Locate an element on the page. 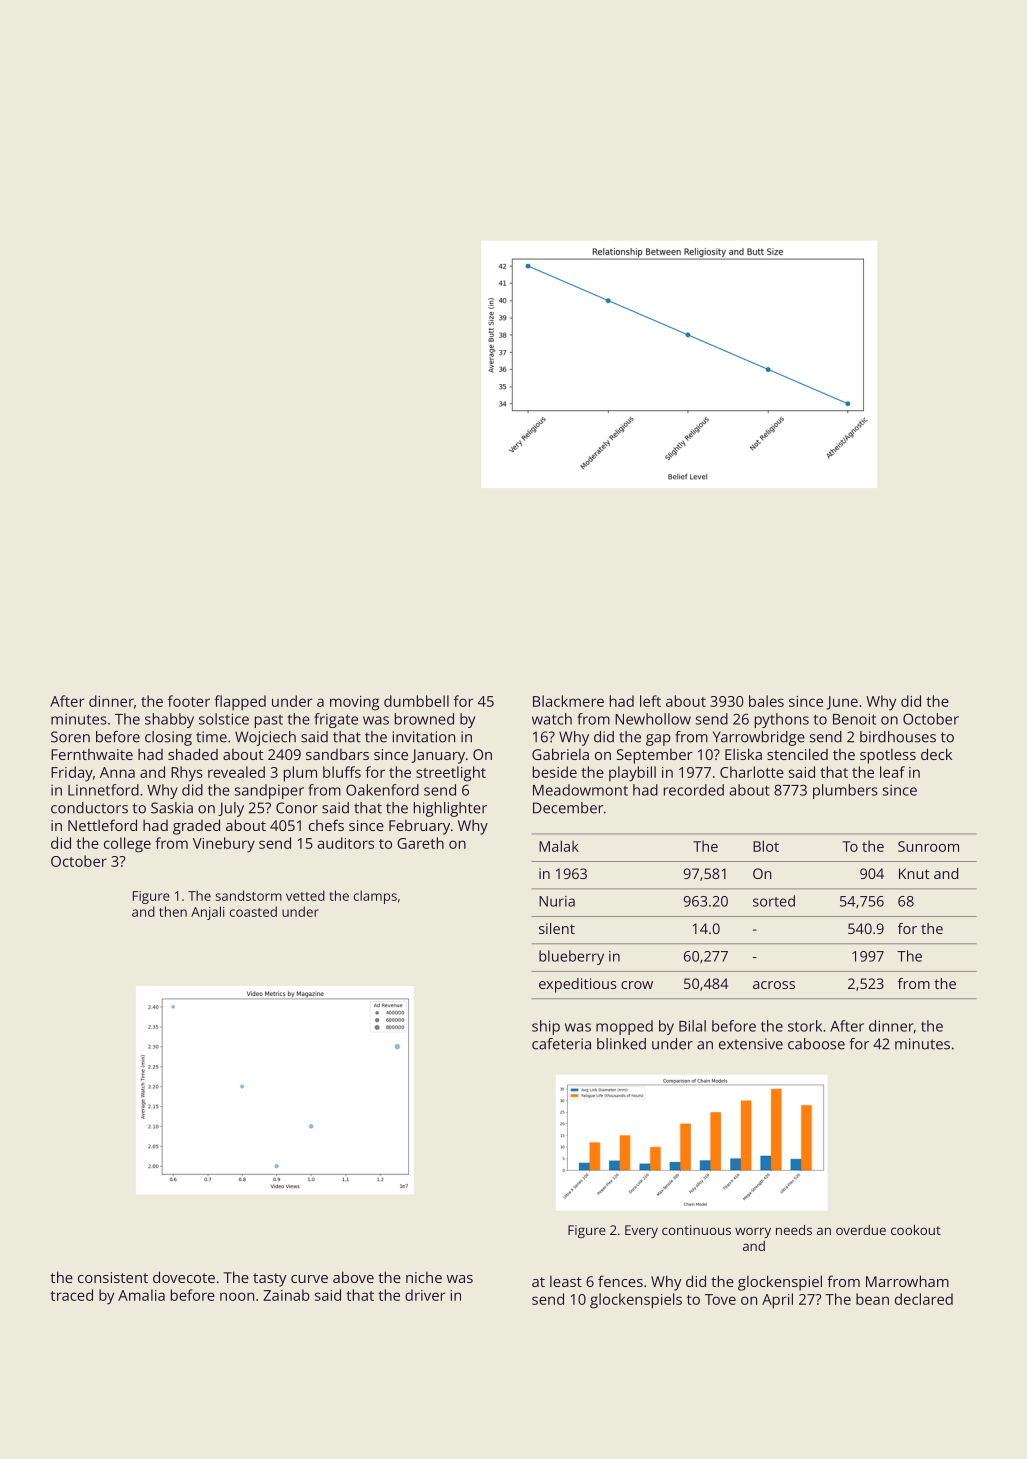 This page has width=1027, height=1459. Benoit is located at coordinates (854, 719).
